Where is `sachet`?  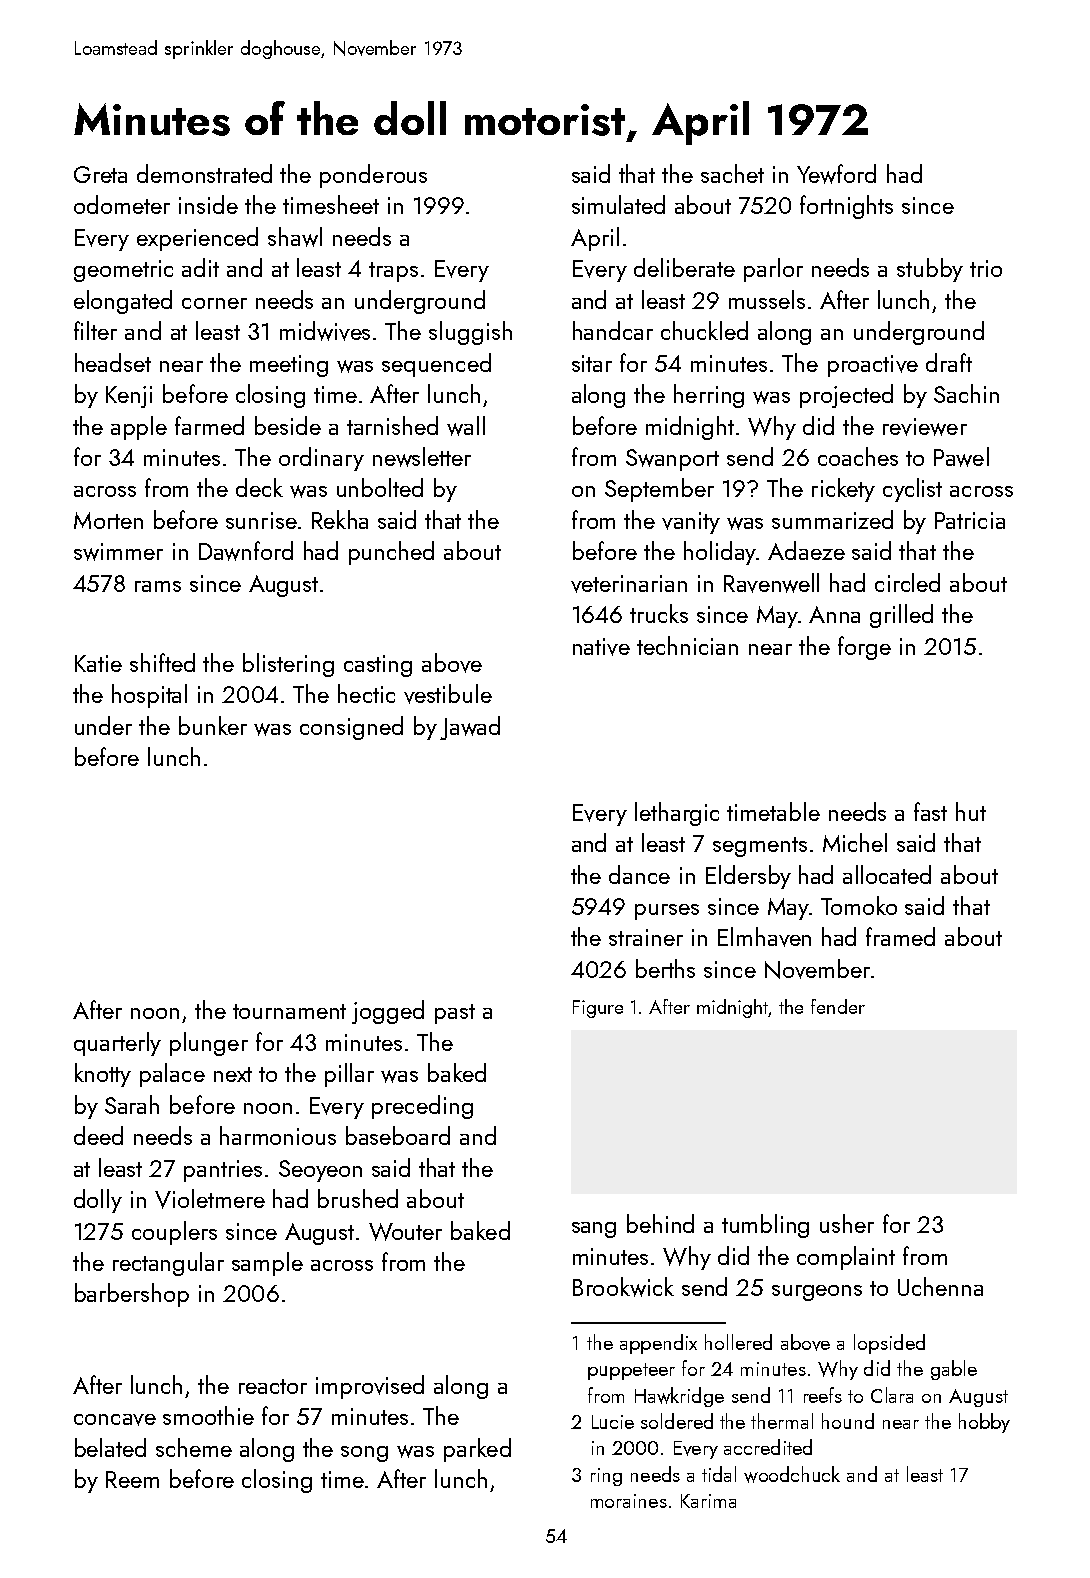 sachet is located at coordinates (732, 173).
